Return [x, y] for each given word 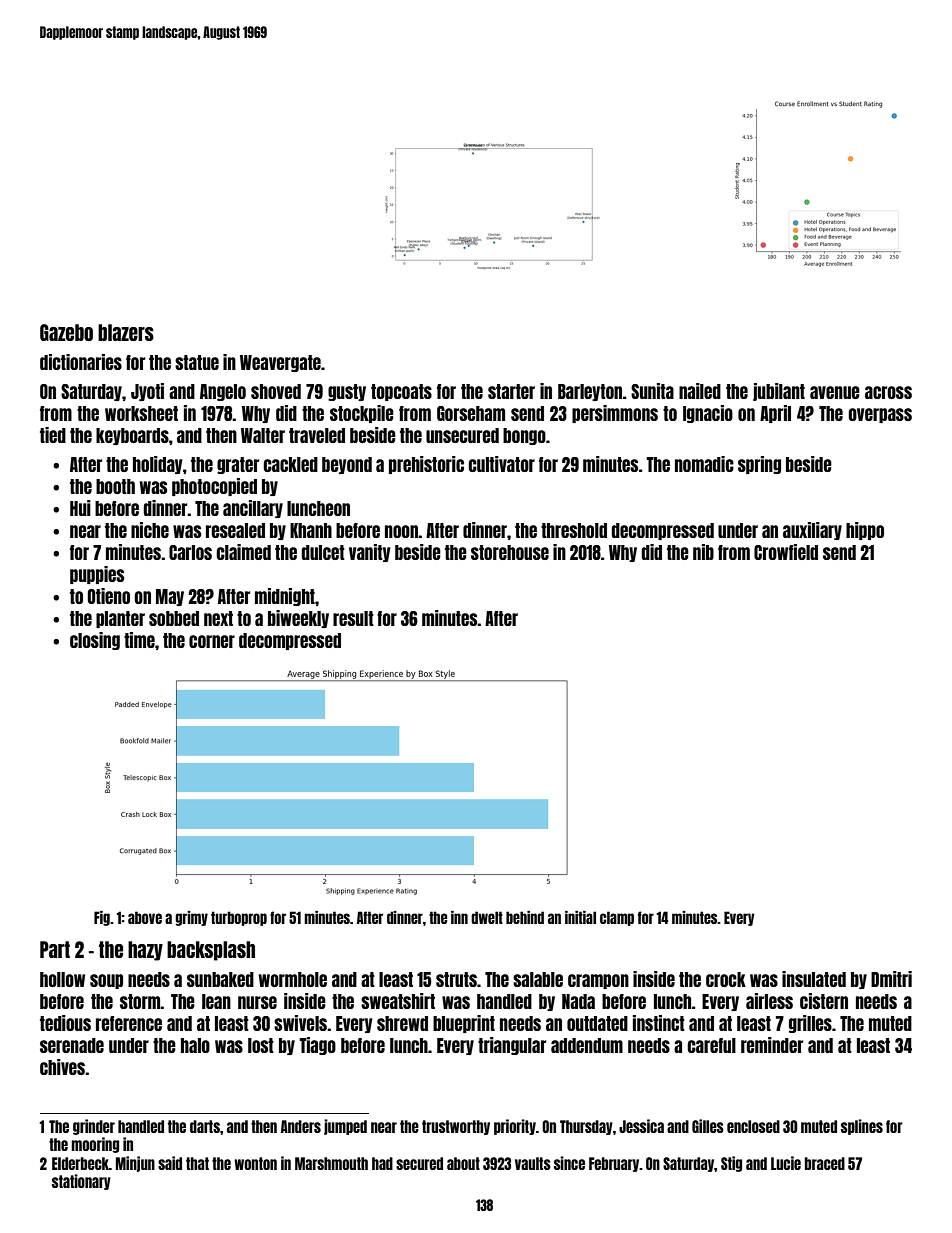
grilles [810, 1024]
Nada [578, 1001]
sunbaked [220, 979]
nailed [700, 391]
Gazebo [66, 332]
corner [212, 641]
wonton [255, 1163]
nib [703, 552]
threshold [574, 530]
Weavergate [280, 363]
